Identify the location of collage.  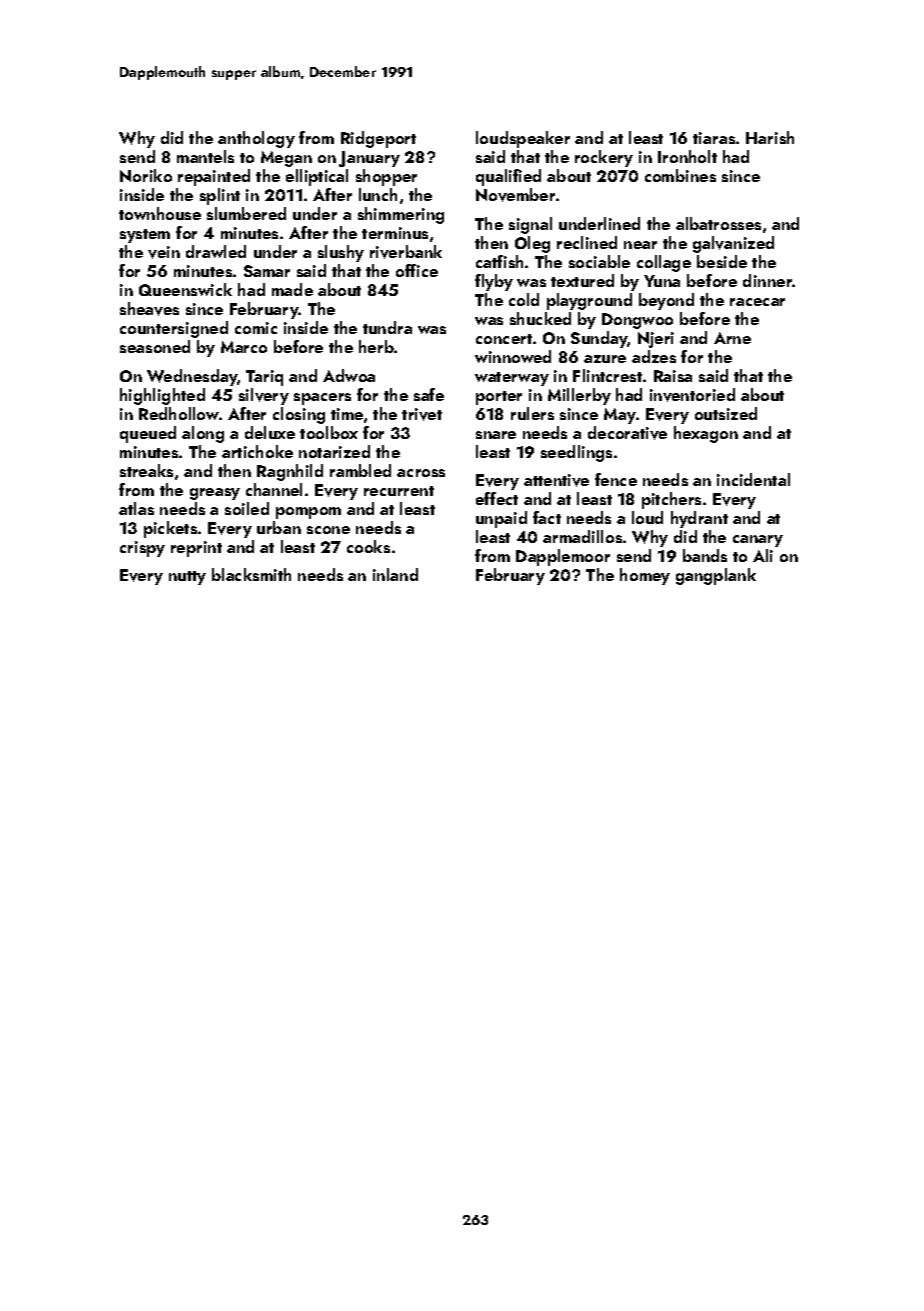
(664, 263).
